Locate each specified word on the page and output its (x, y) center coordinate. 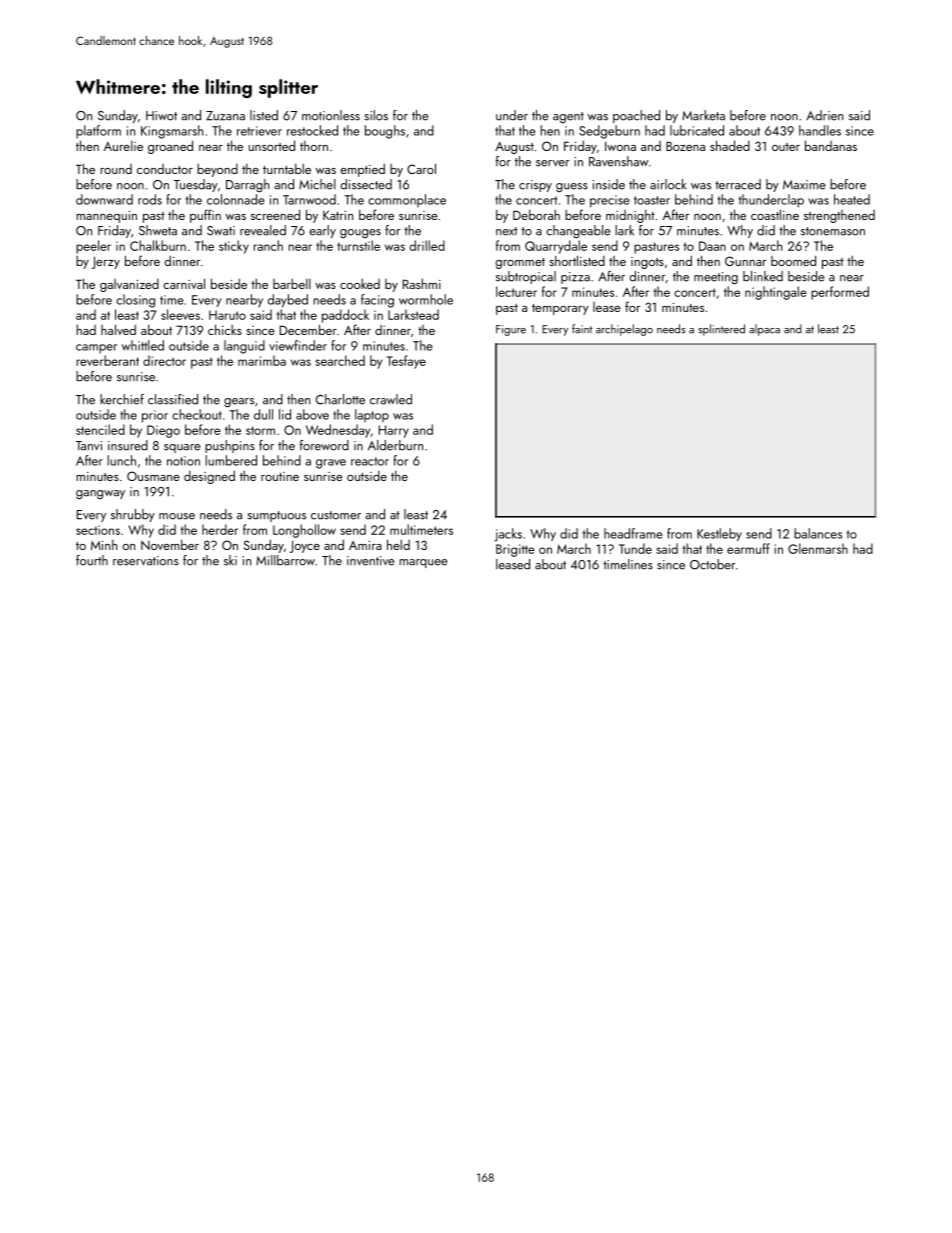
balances (818, 533)
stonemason (833, 231)
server (552, 163)
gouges (360, 234)
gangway (100, 495)
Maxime (804, 185)
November (170, 544)
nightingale (776, 293)
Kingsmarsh (172, 132)
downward (104, 199)
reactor (370, 461)
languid (244, 347)
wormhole (426, 299)
